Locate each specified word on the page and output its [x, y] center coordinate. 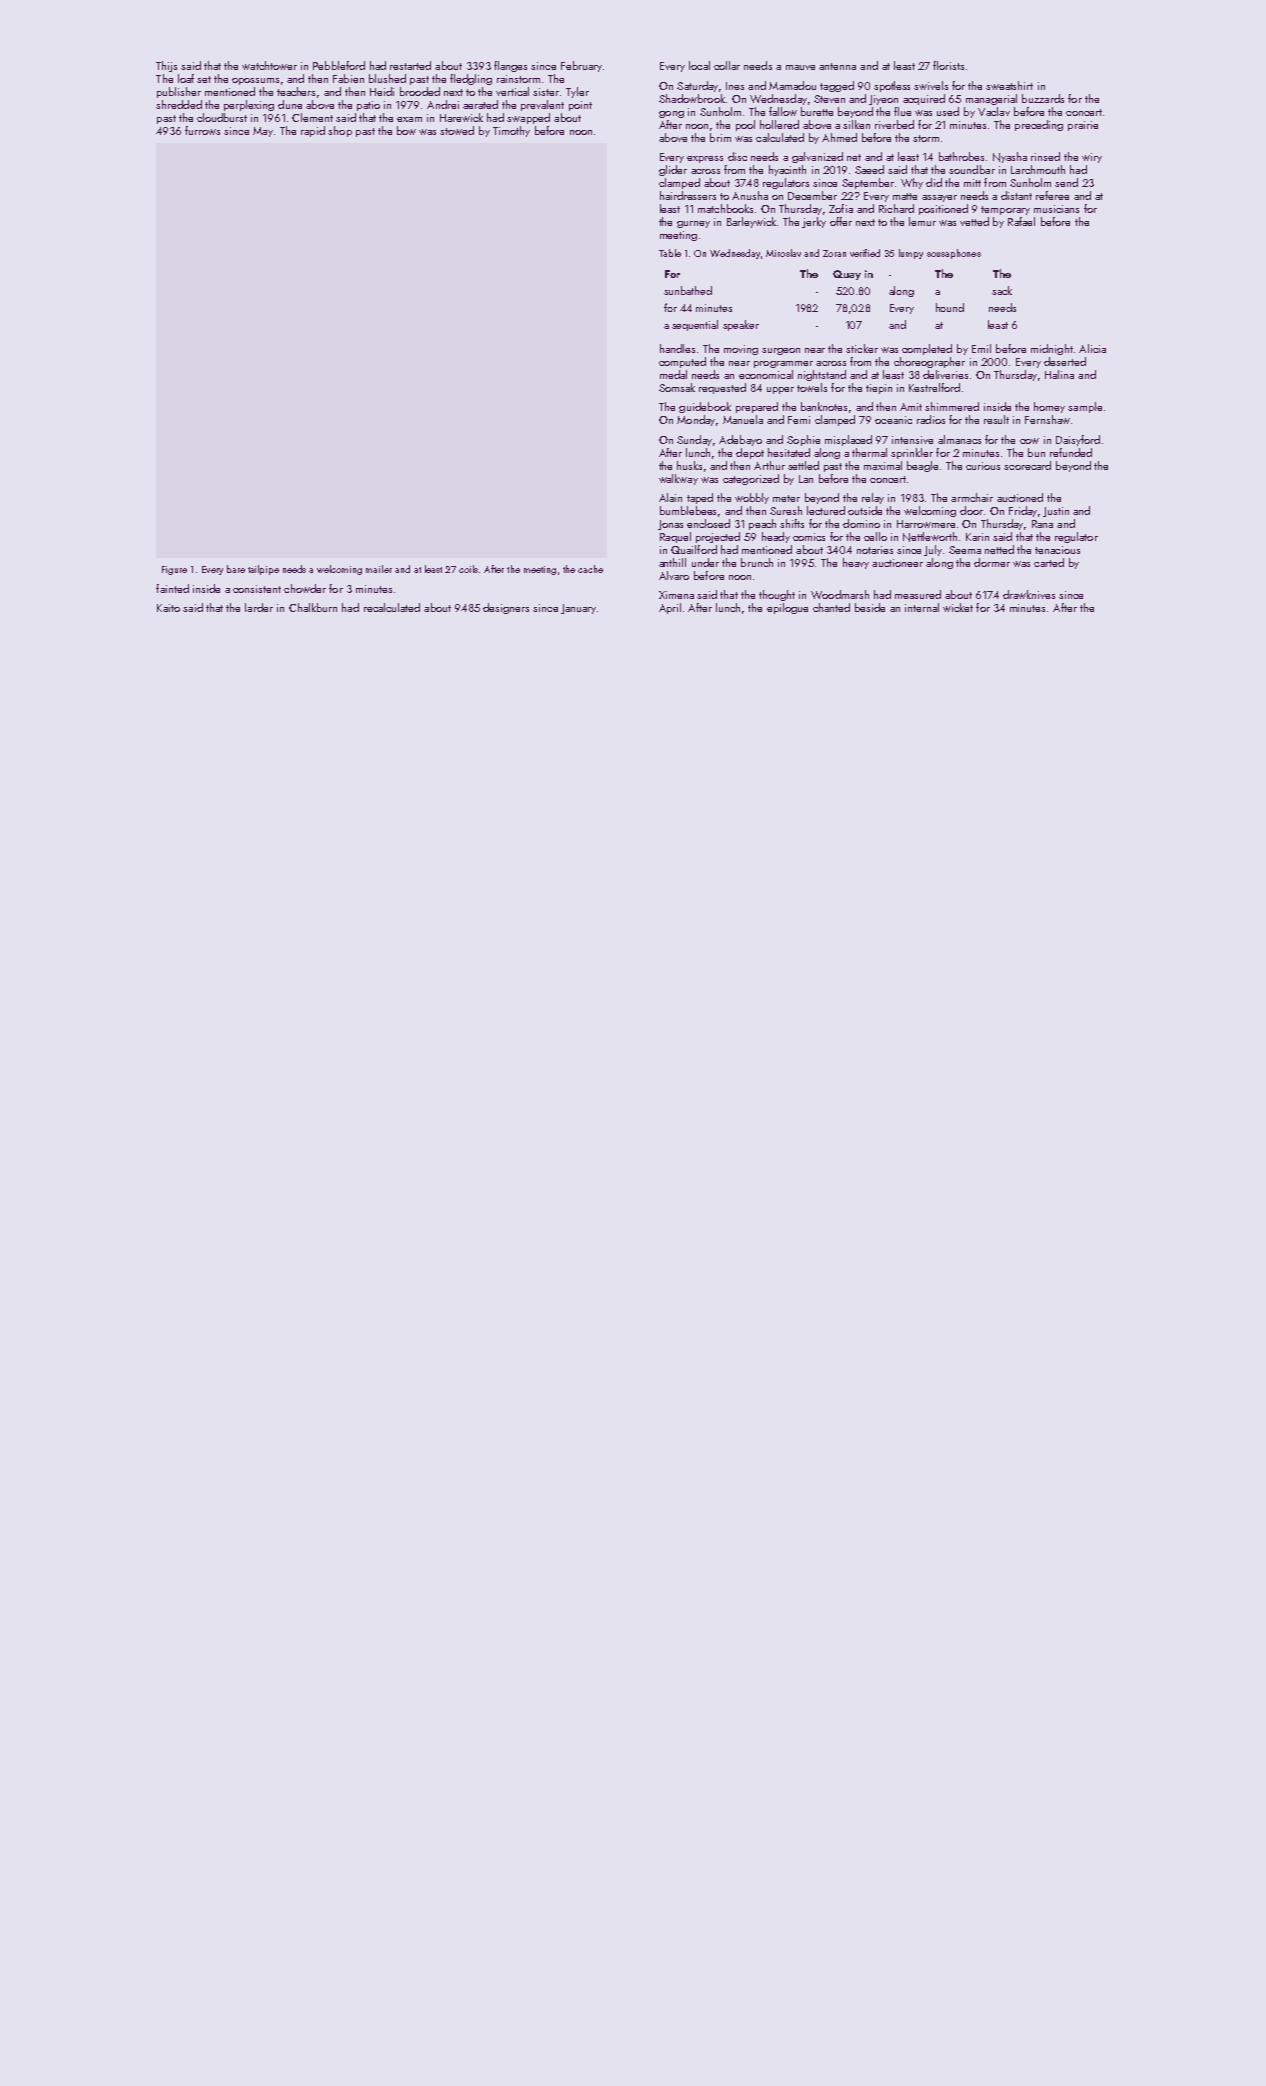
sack [1002, 290]
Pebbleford [339, 65]
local [699, 65]
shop [340, 131]
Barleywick [751, 222]
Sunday [694, 440]
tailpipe [263, 570]
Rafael [1021, 221]
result [996, 419]
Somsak [677, 387]
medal [673, 374]
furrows [202, 130]
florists [948, 65]
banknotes [824, 406]
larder [259, 607]
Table [670, 253]
